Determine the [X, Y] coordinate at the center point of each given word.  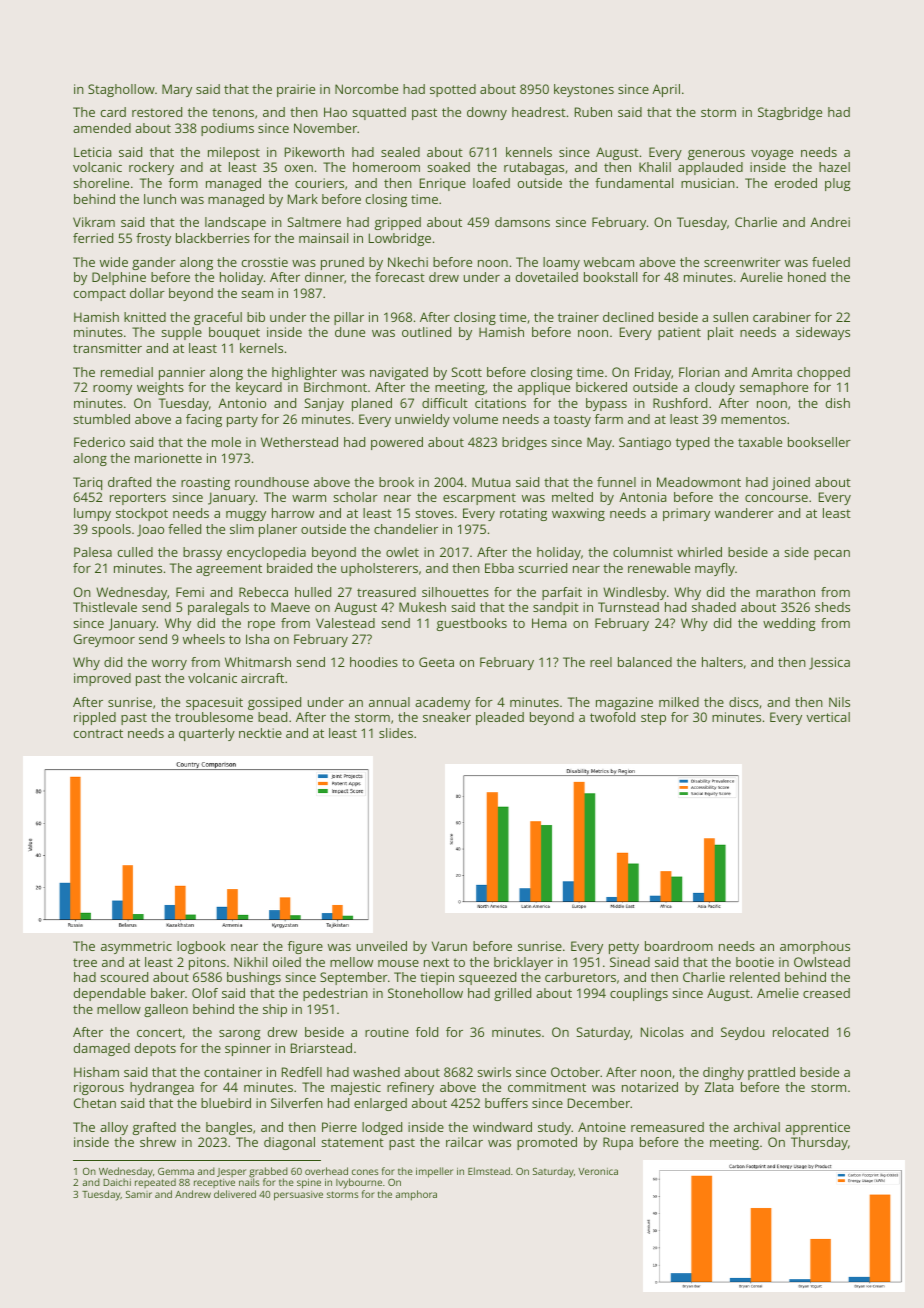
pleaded [500, 718]
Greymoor [104, 640]
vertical [828, 717]
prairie [296, 90]
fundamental [634, 183]
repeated [155, 1183]
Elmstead [489, 1171]
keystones [584, 90]
